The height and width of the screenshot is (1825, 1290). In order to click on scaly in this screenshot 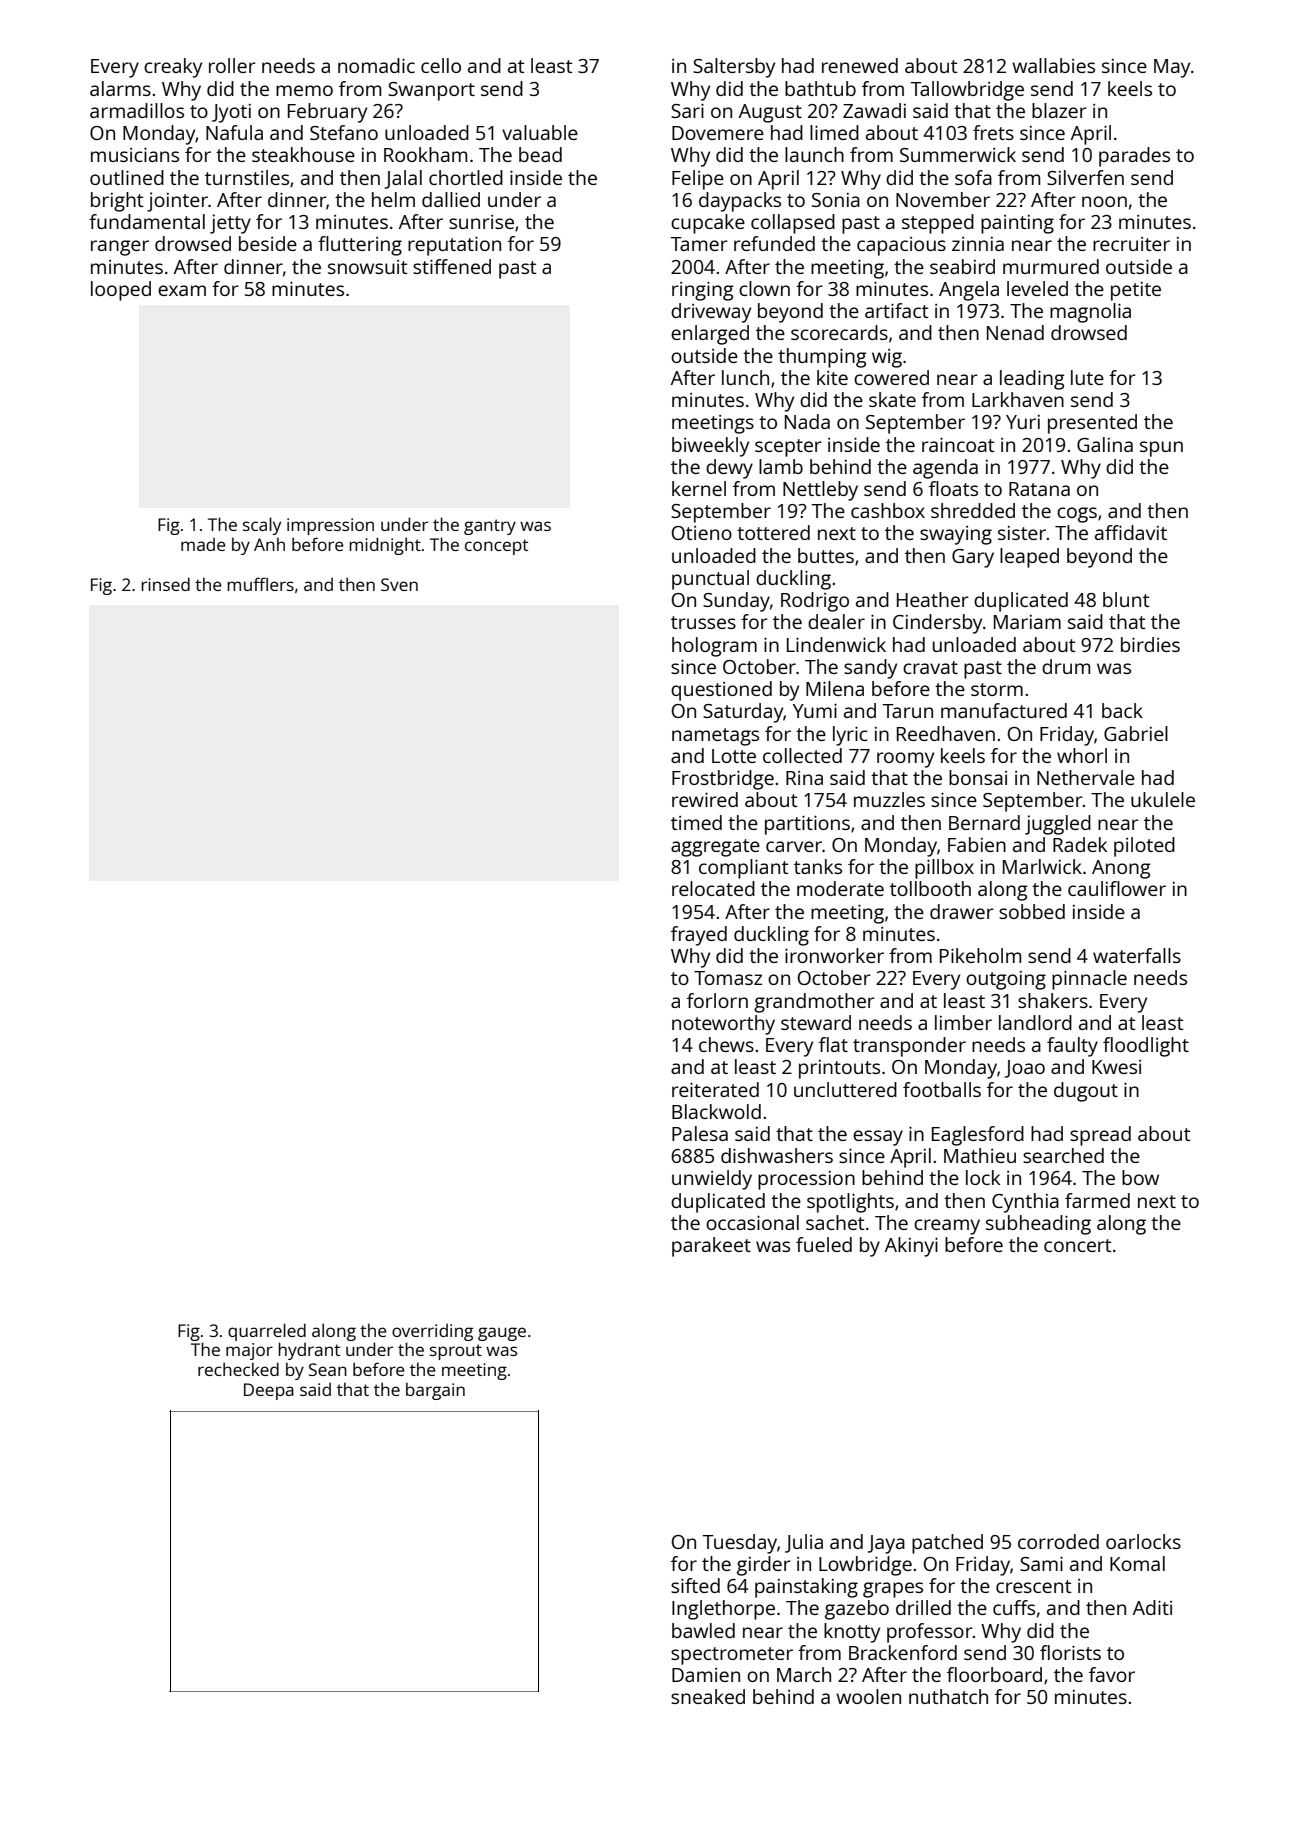, I will do `click(262, 526)`.
